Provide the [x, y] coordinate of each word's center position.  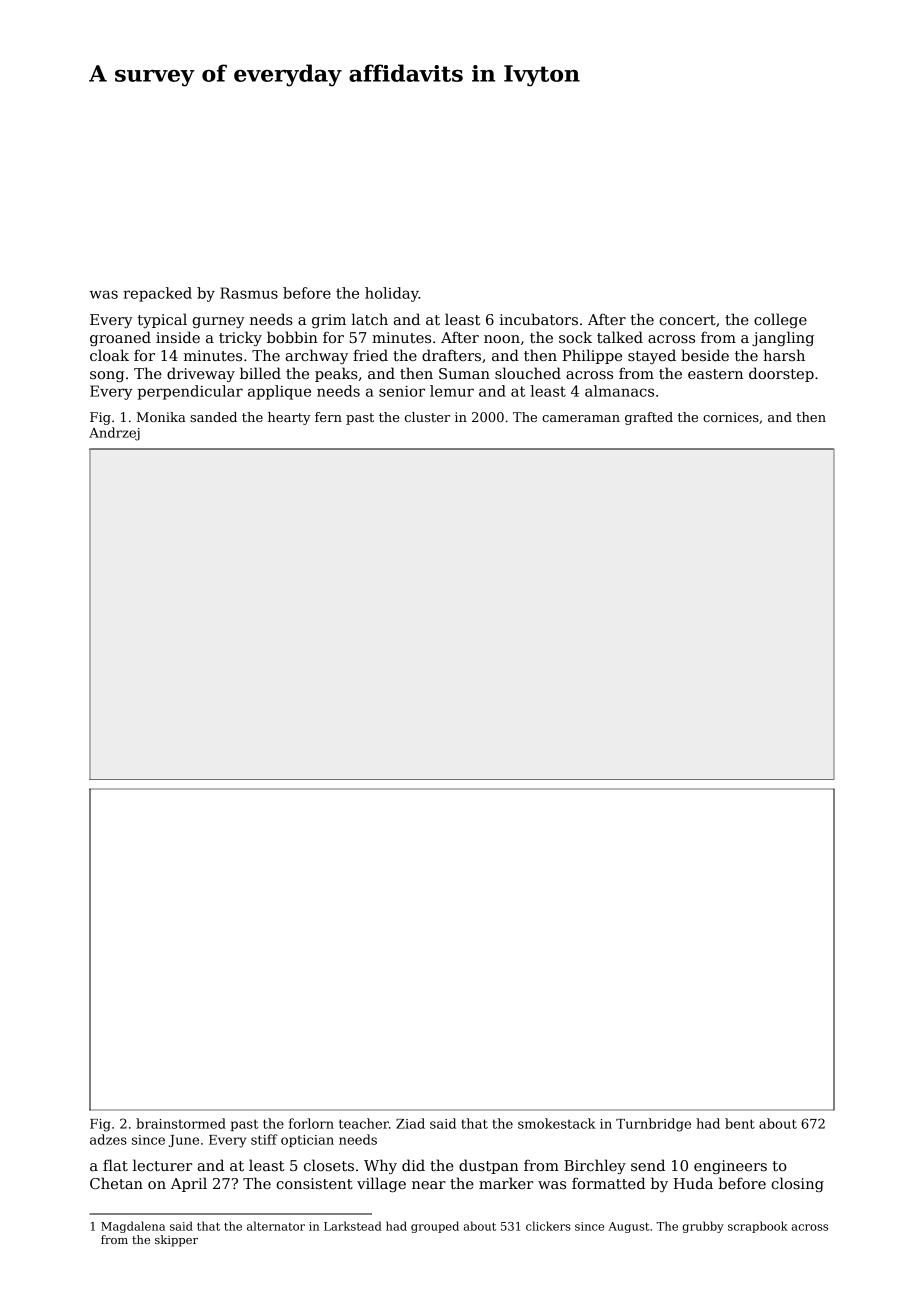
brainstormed [181, 1123]
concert [687, 320]
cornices [731, 417]
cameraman [581, 418]
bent [740, 1123]
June [183, 1141]
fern [328, 417]
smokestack [557, 1123]
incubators [539, 319]
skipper [176, 1241]
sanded [213, 417]
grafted [649, 418]
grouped [435, 1227]
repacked [157, 294]
